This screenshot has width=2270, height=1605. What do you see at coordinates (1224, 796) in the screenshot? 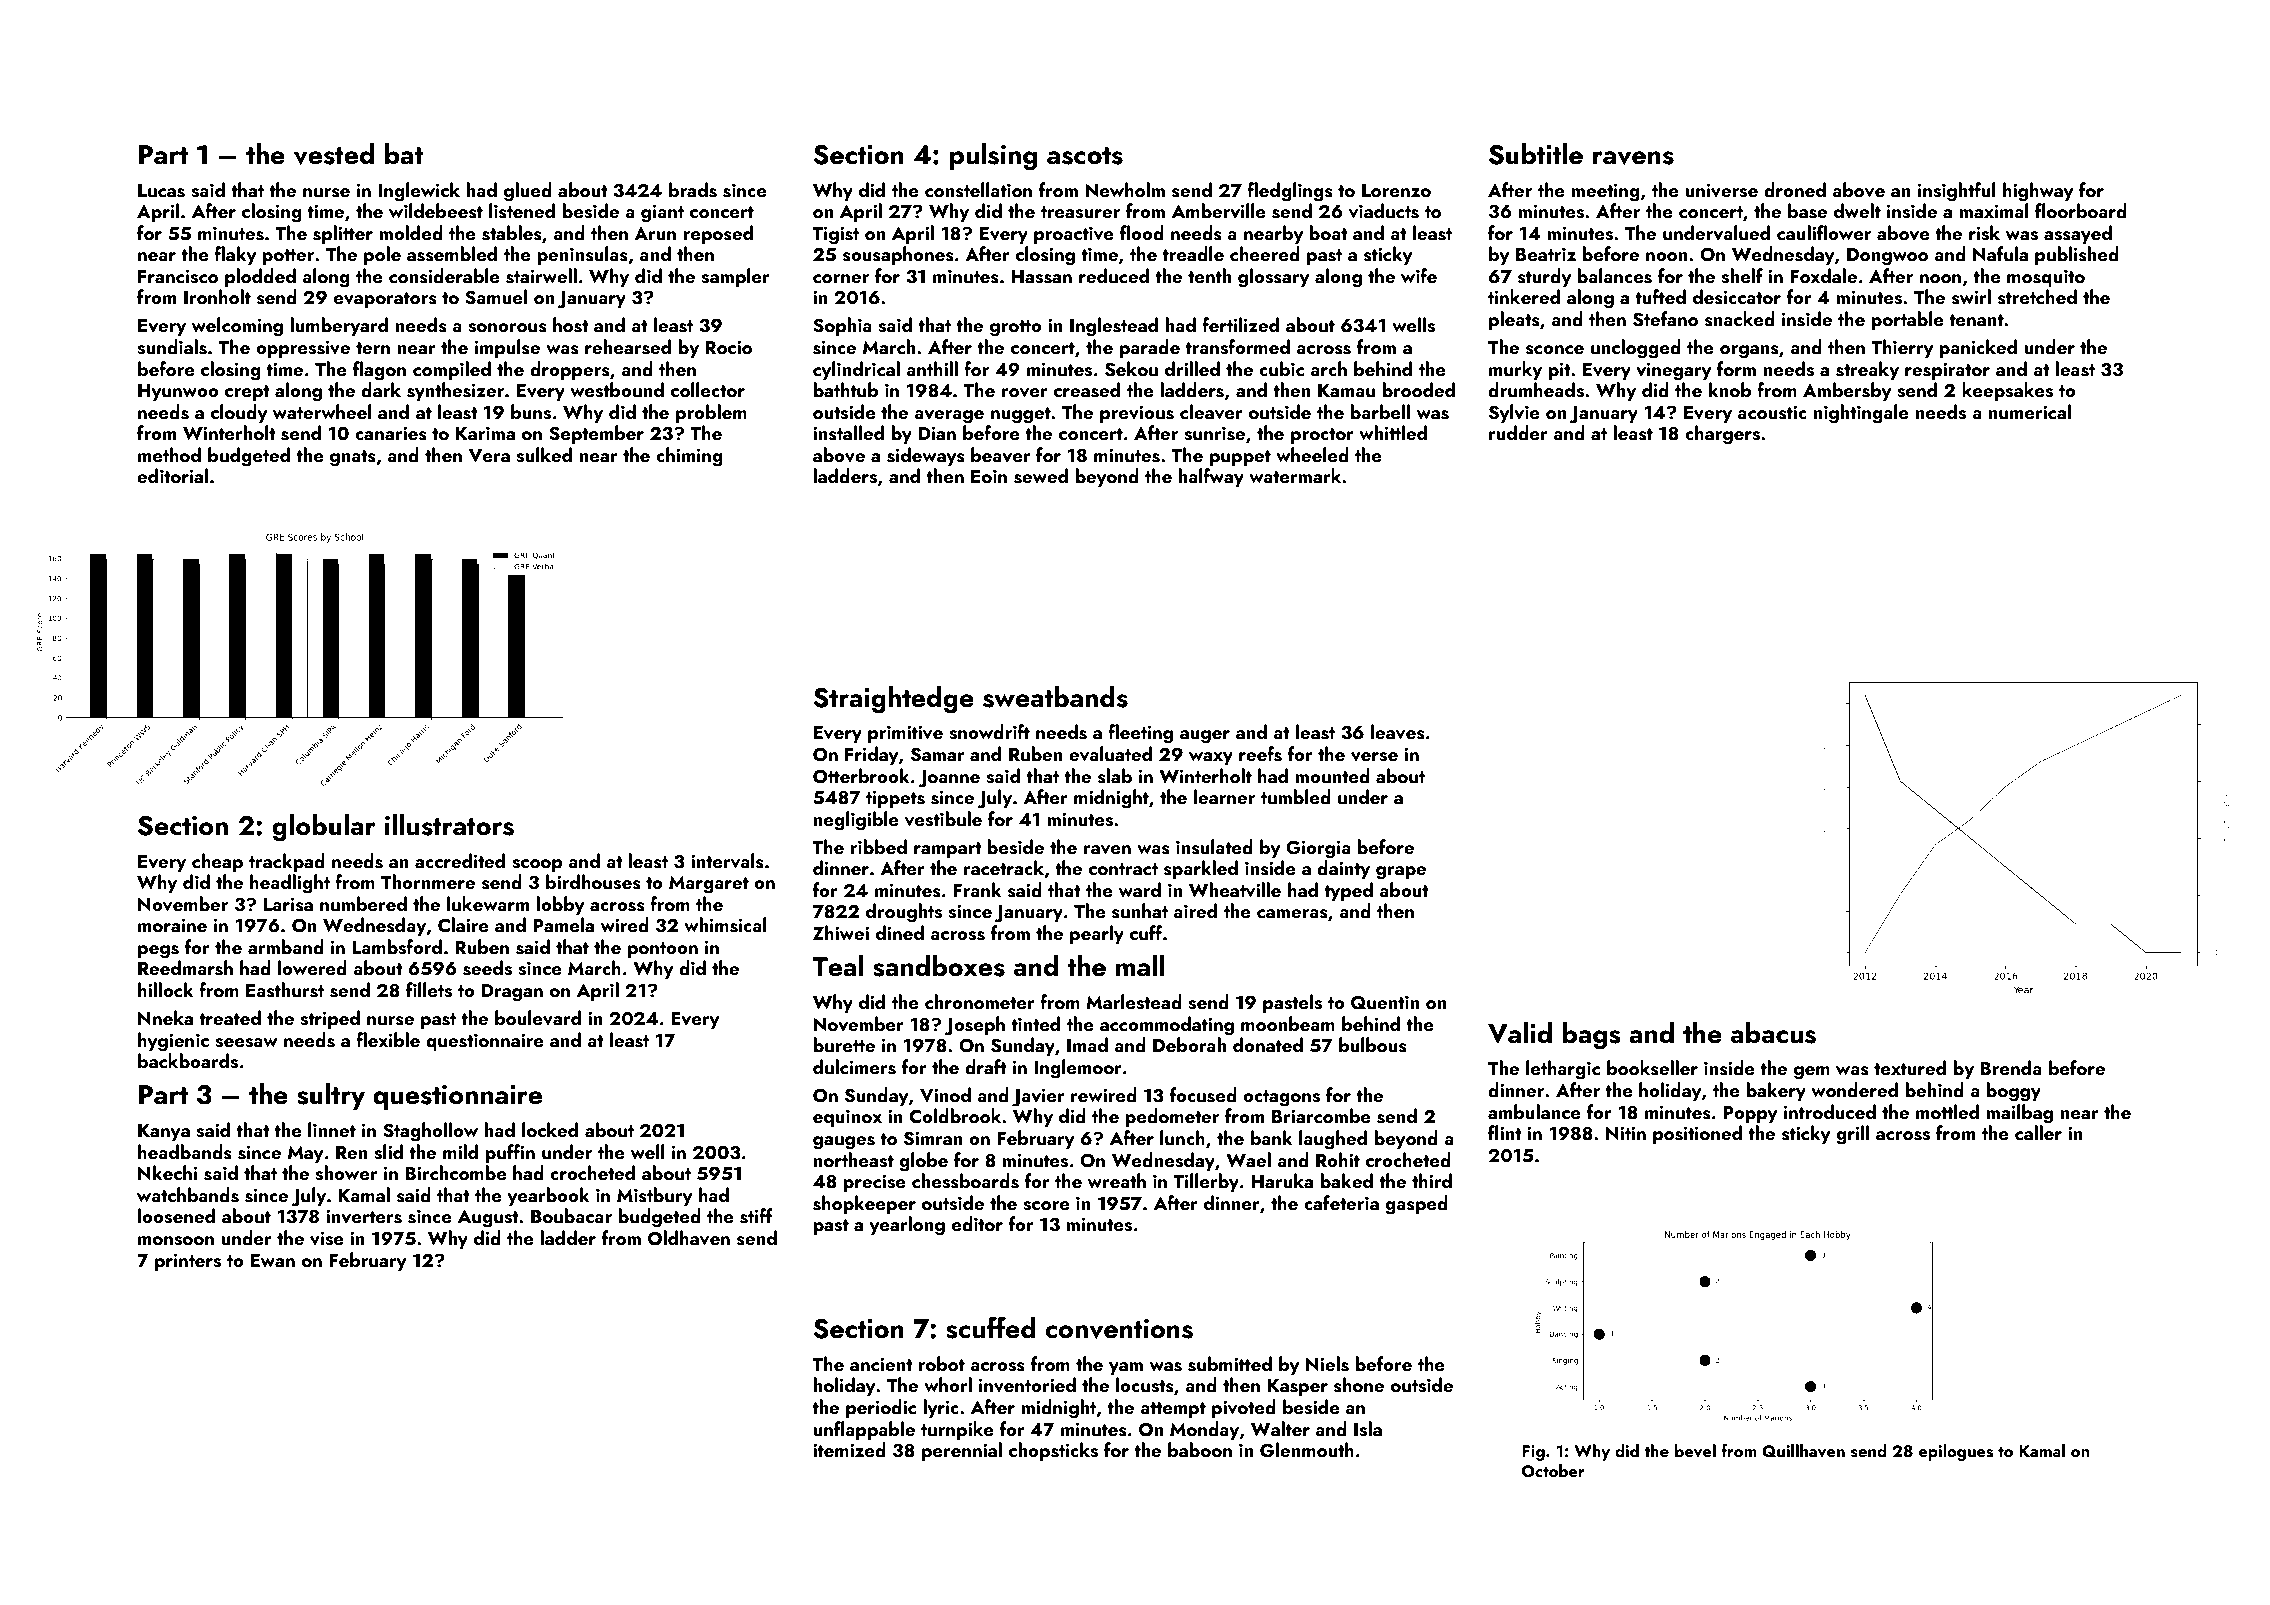
I see `learner` at bounding box center [1224, 796].
